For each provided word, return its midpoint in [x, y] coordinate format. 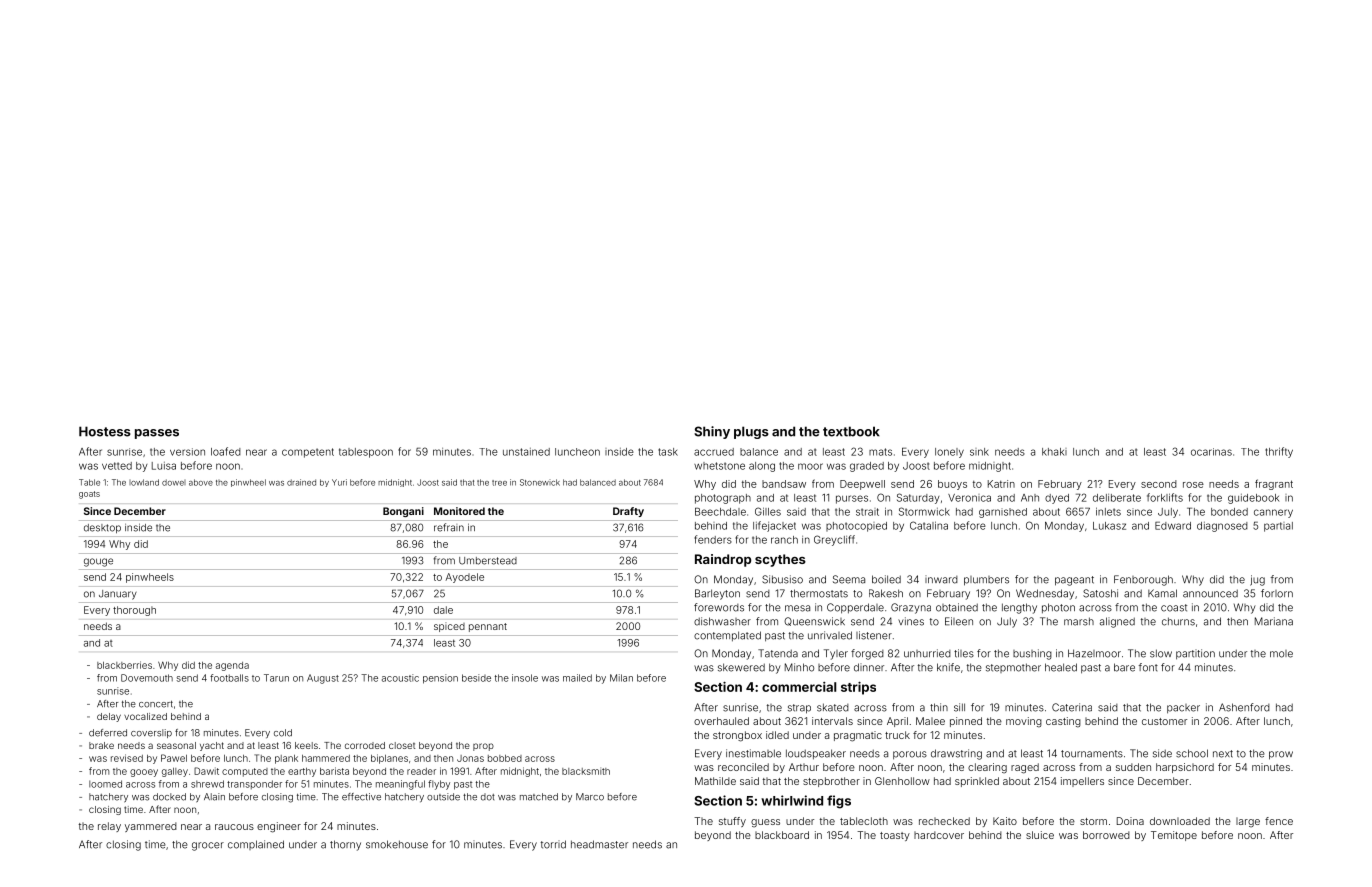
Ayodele [465, 578]
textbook [851, 431]
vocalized [145, 716]
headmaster [599, 844]
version [187, 452]
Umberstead [488, 561]
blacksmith [586, 771]
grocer [208, 846]
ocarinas [1211, 452]
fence [1279, 821]
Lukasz [1109, 526]
